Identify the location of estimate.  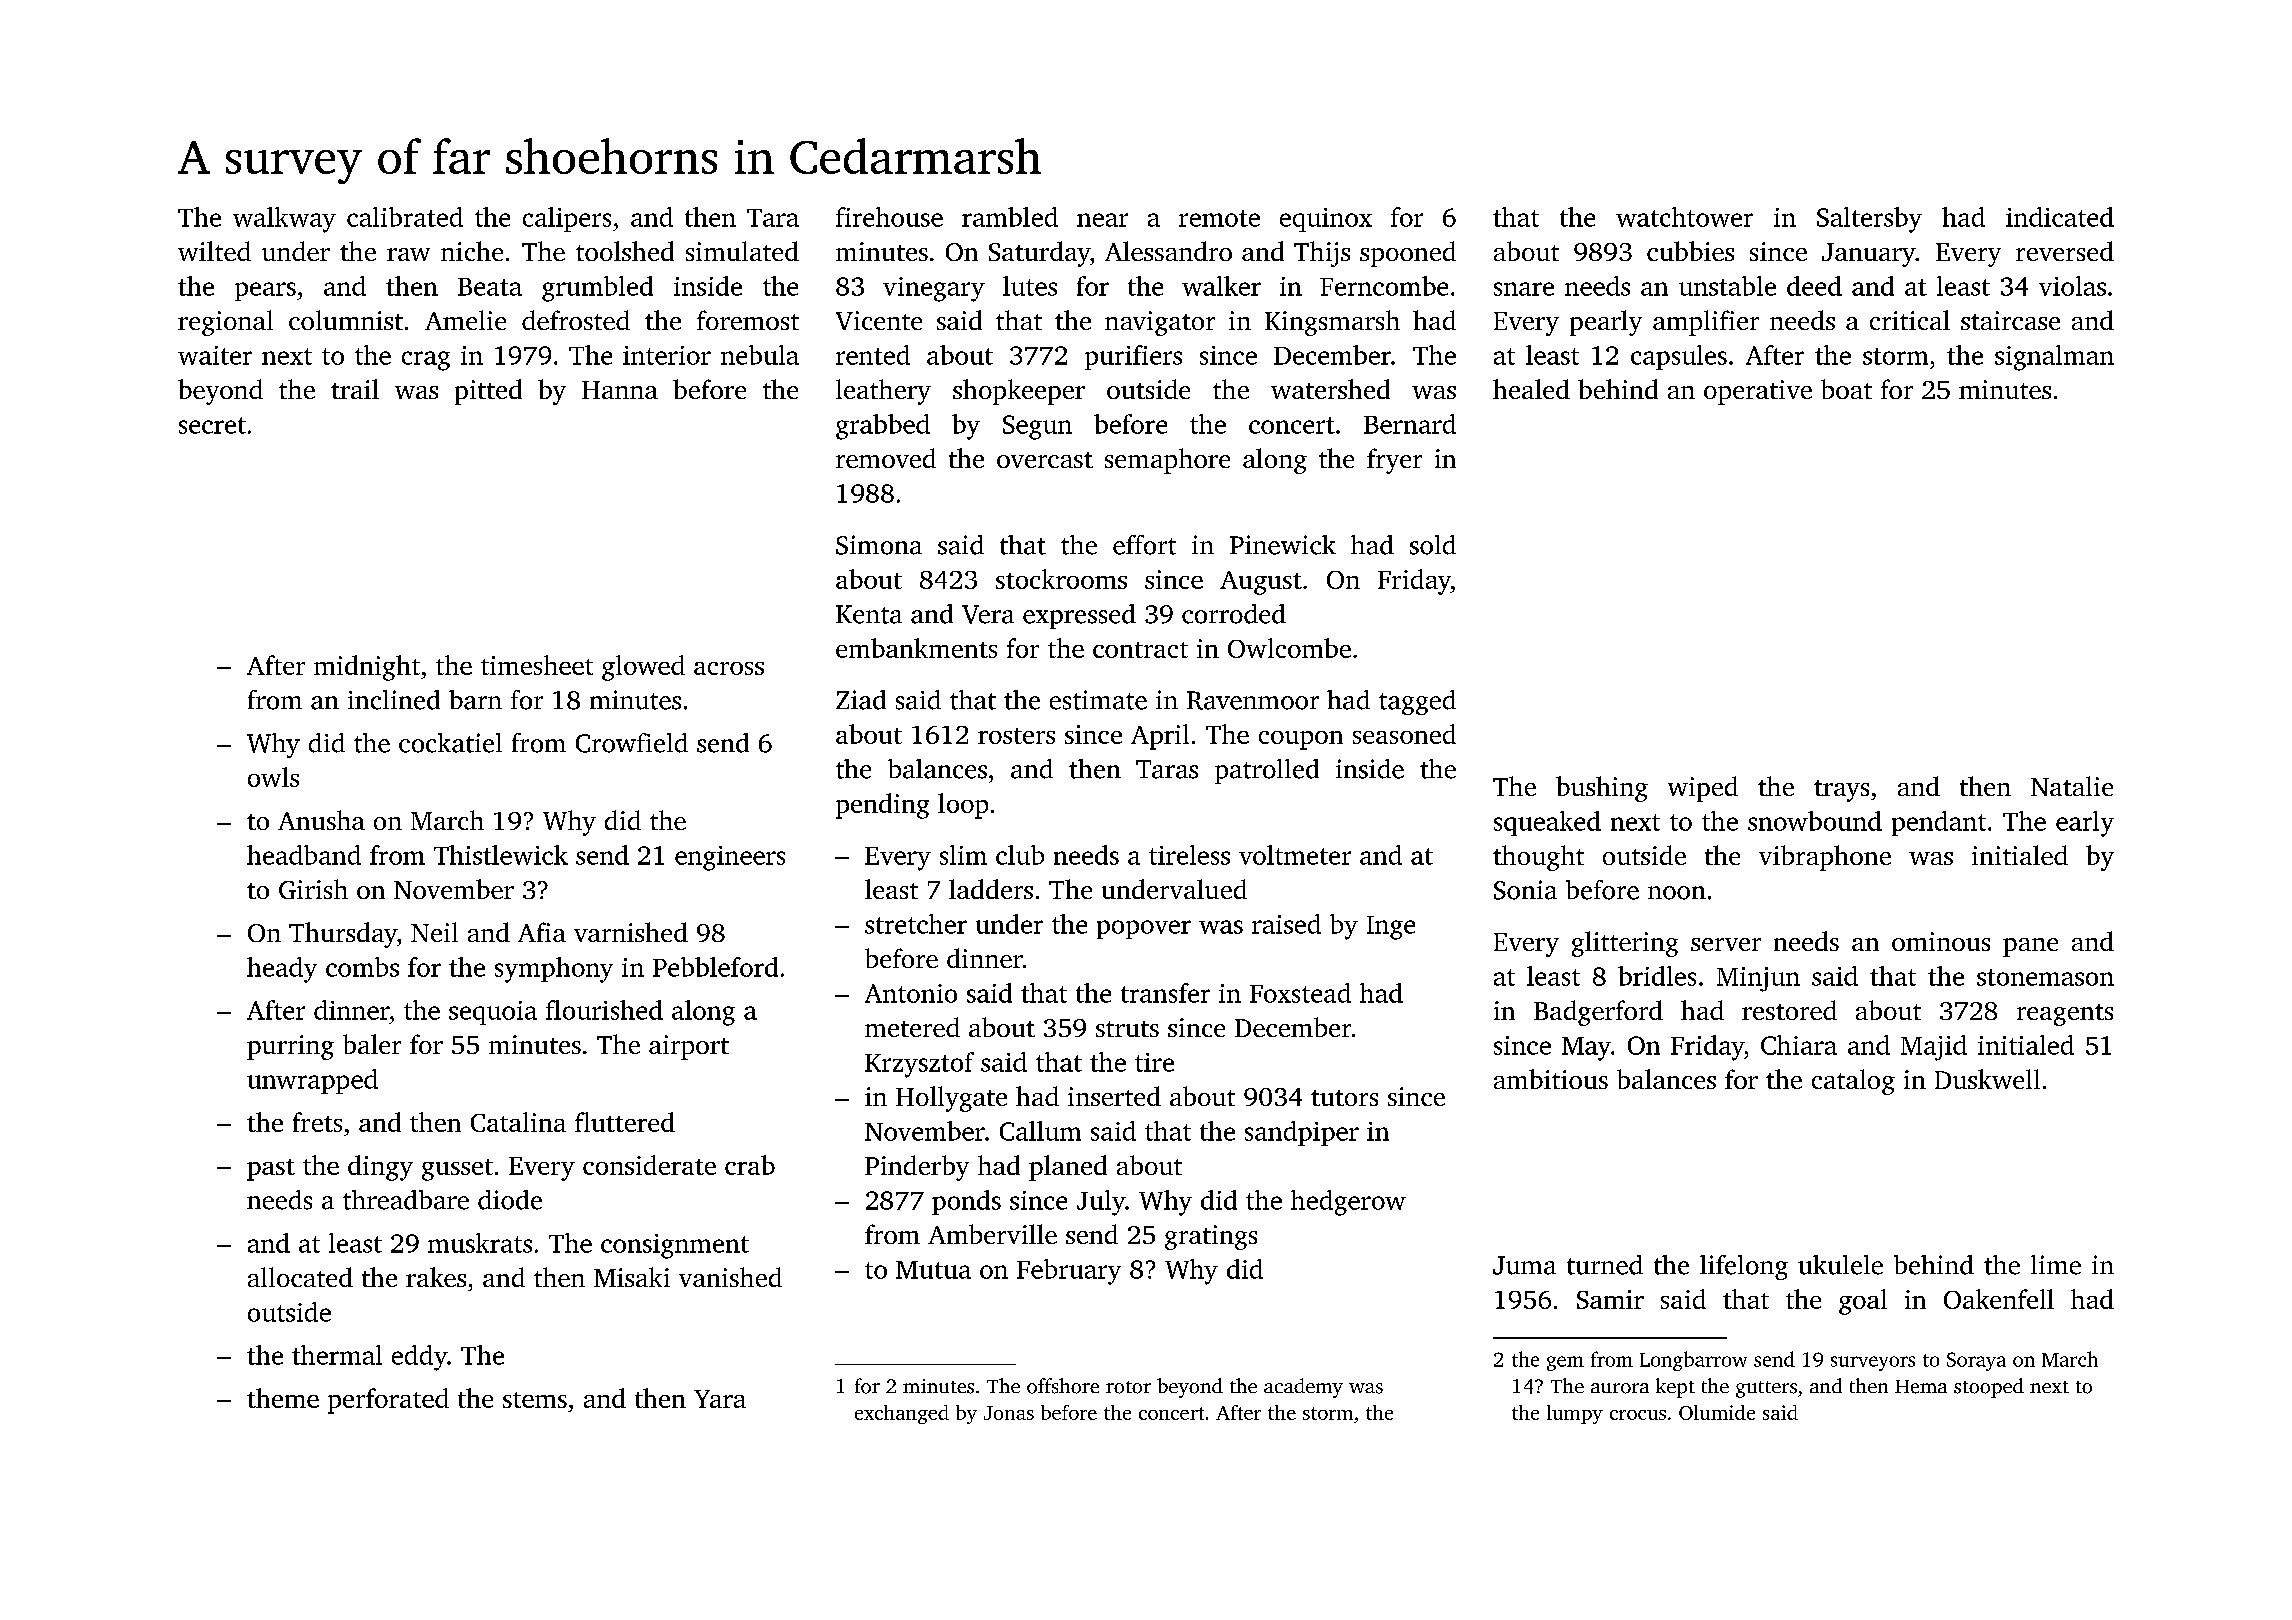
(1098, 700).
